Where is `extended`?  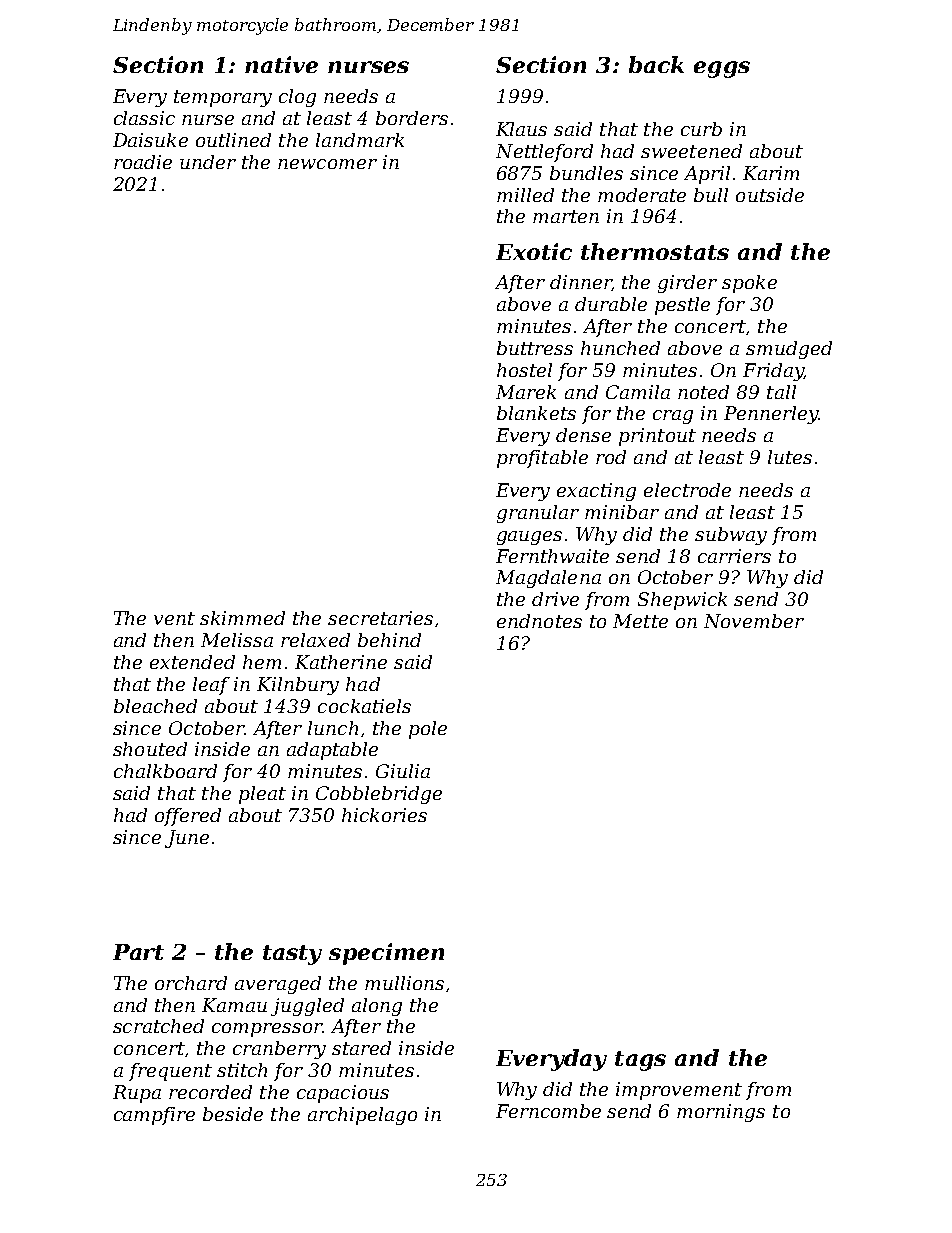
extended is located at coordinates (192, 662).
